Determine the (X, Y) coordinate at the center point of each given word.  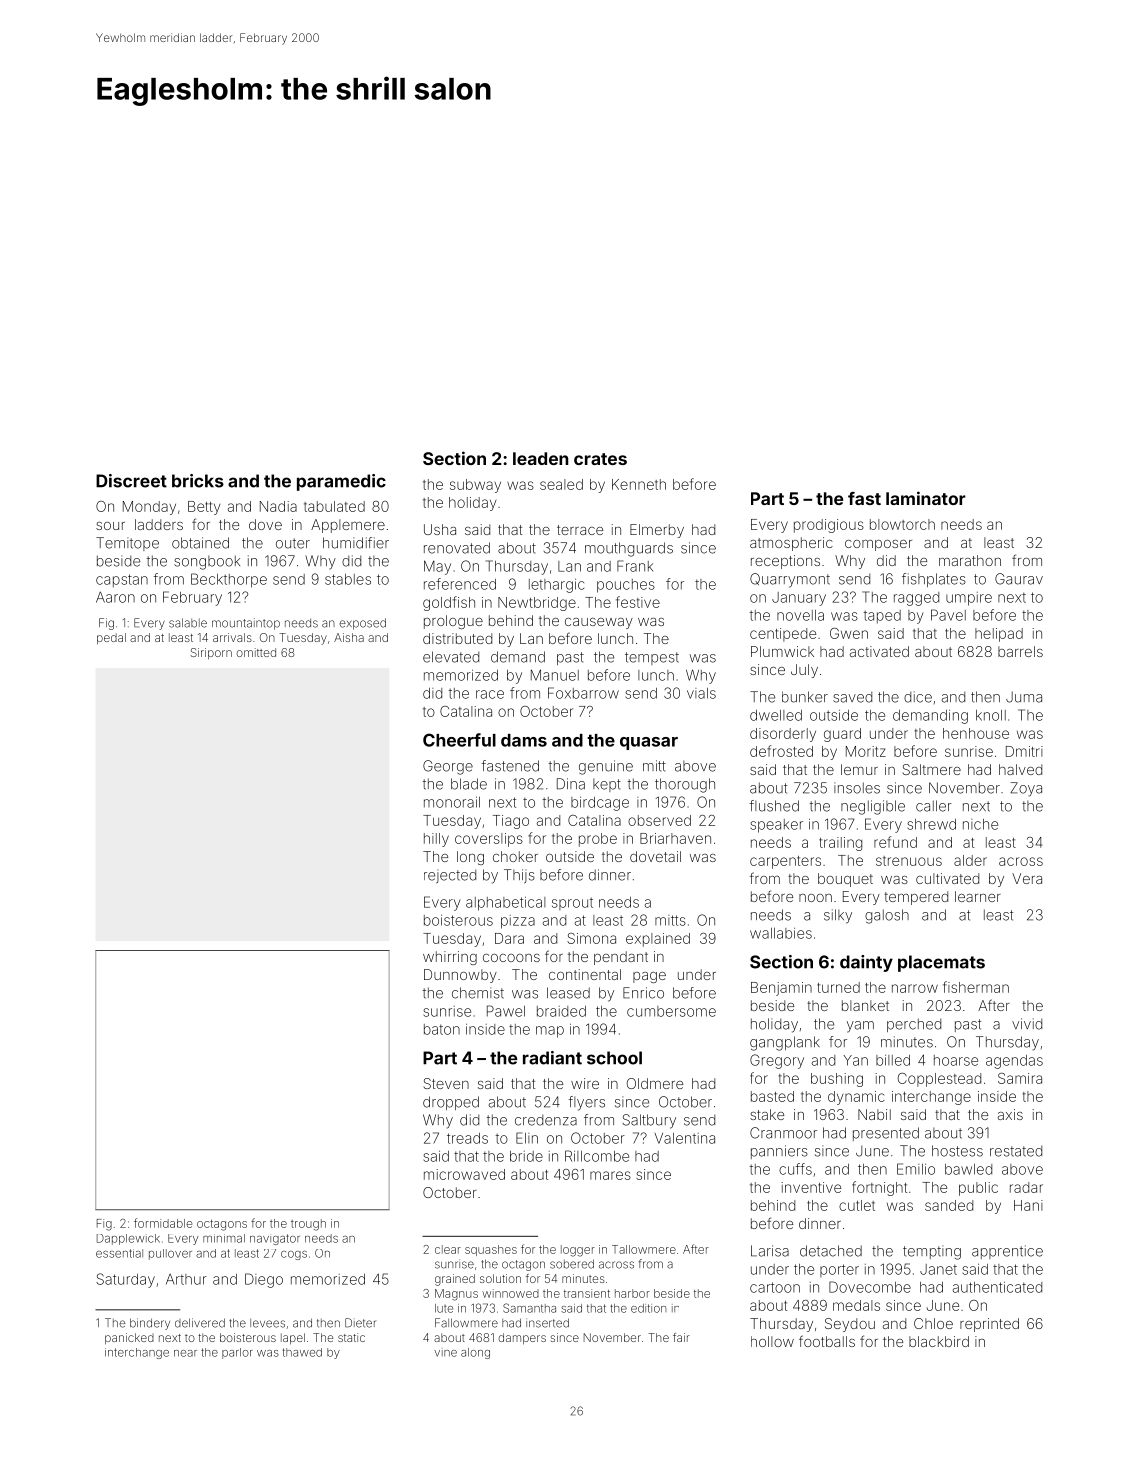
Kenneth (639, 484)
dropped (451, 1103)
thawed (302, 1352)
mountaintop (246, 624)
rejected (450, 876)
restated (1016, 1151)
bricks (198, 481)
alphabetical (506, 904)
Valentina (684, 1138)
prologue (453, 622)
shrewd (931, 824)
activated (879, 651)
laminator (926, 498)
